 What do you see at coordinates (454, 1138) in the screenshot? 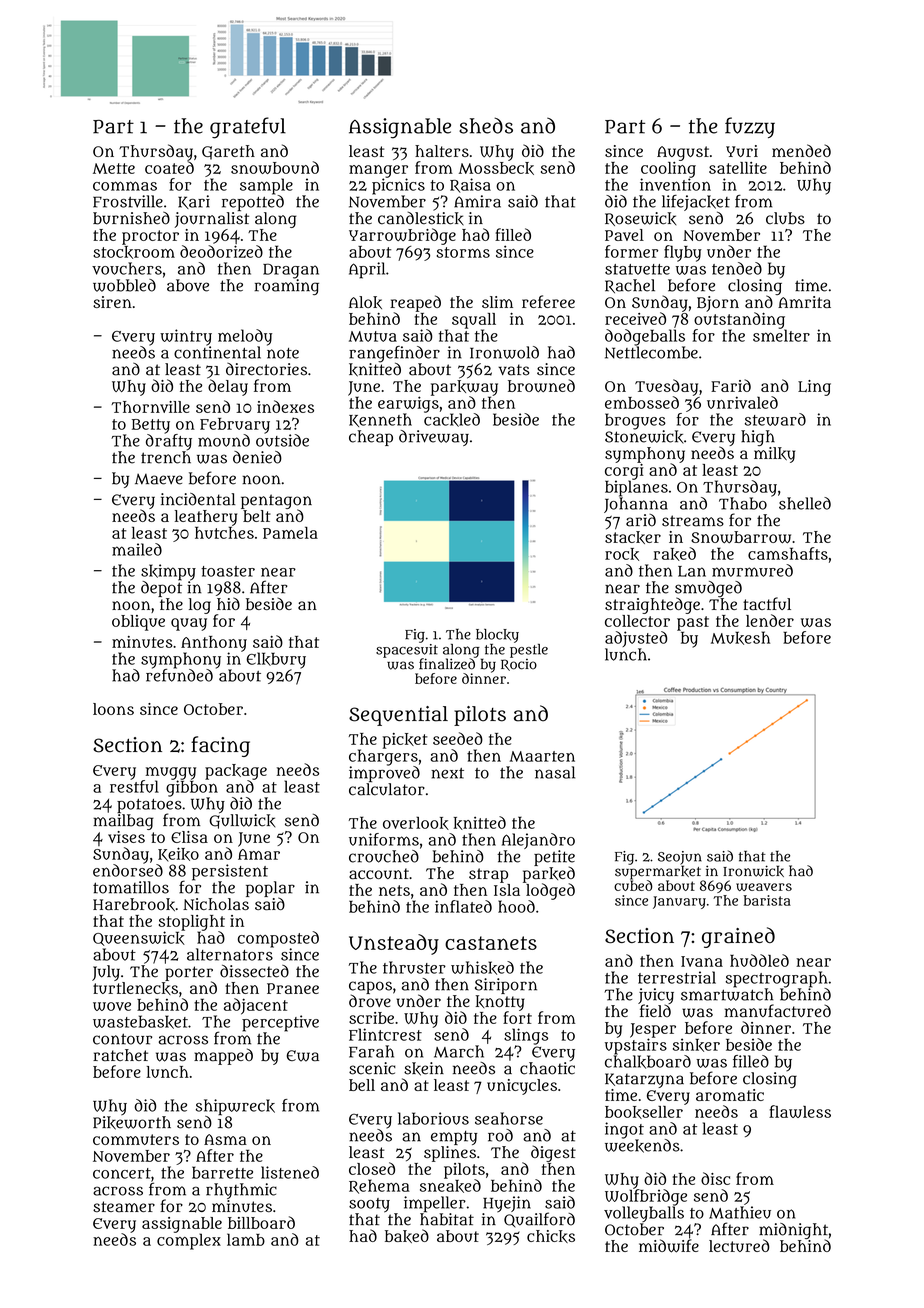
I see `empty` at bounding box center [454, 1138].
